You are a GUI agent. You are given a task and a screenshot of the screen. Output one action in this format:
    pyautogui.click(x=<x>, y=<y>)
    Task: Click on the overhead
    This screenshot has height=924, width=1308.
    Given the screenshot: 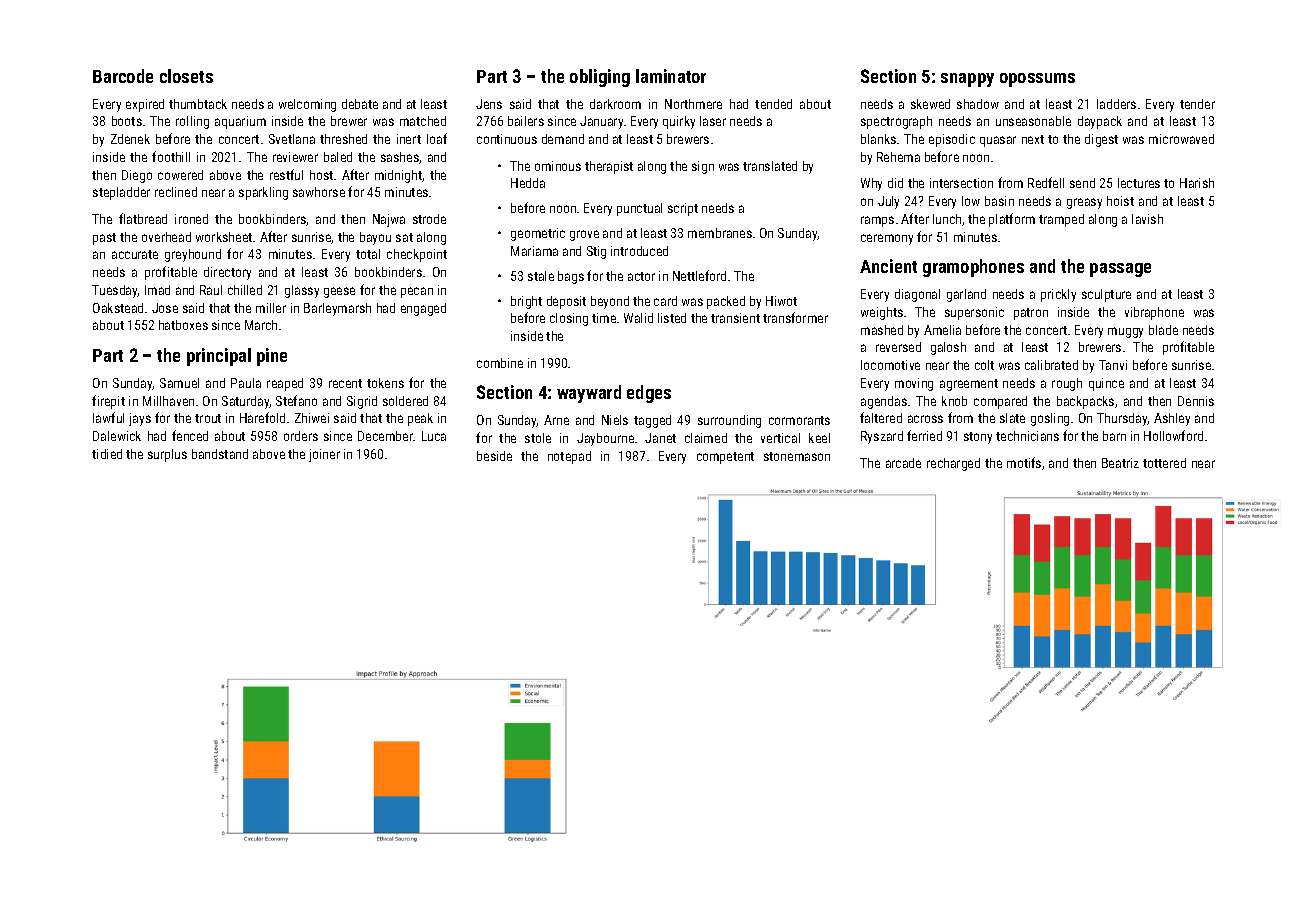 What is the action you would take?
    pyautogui.click(x=166, y=237)
